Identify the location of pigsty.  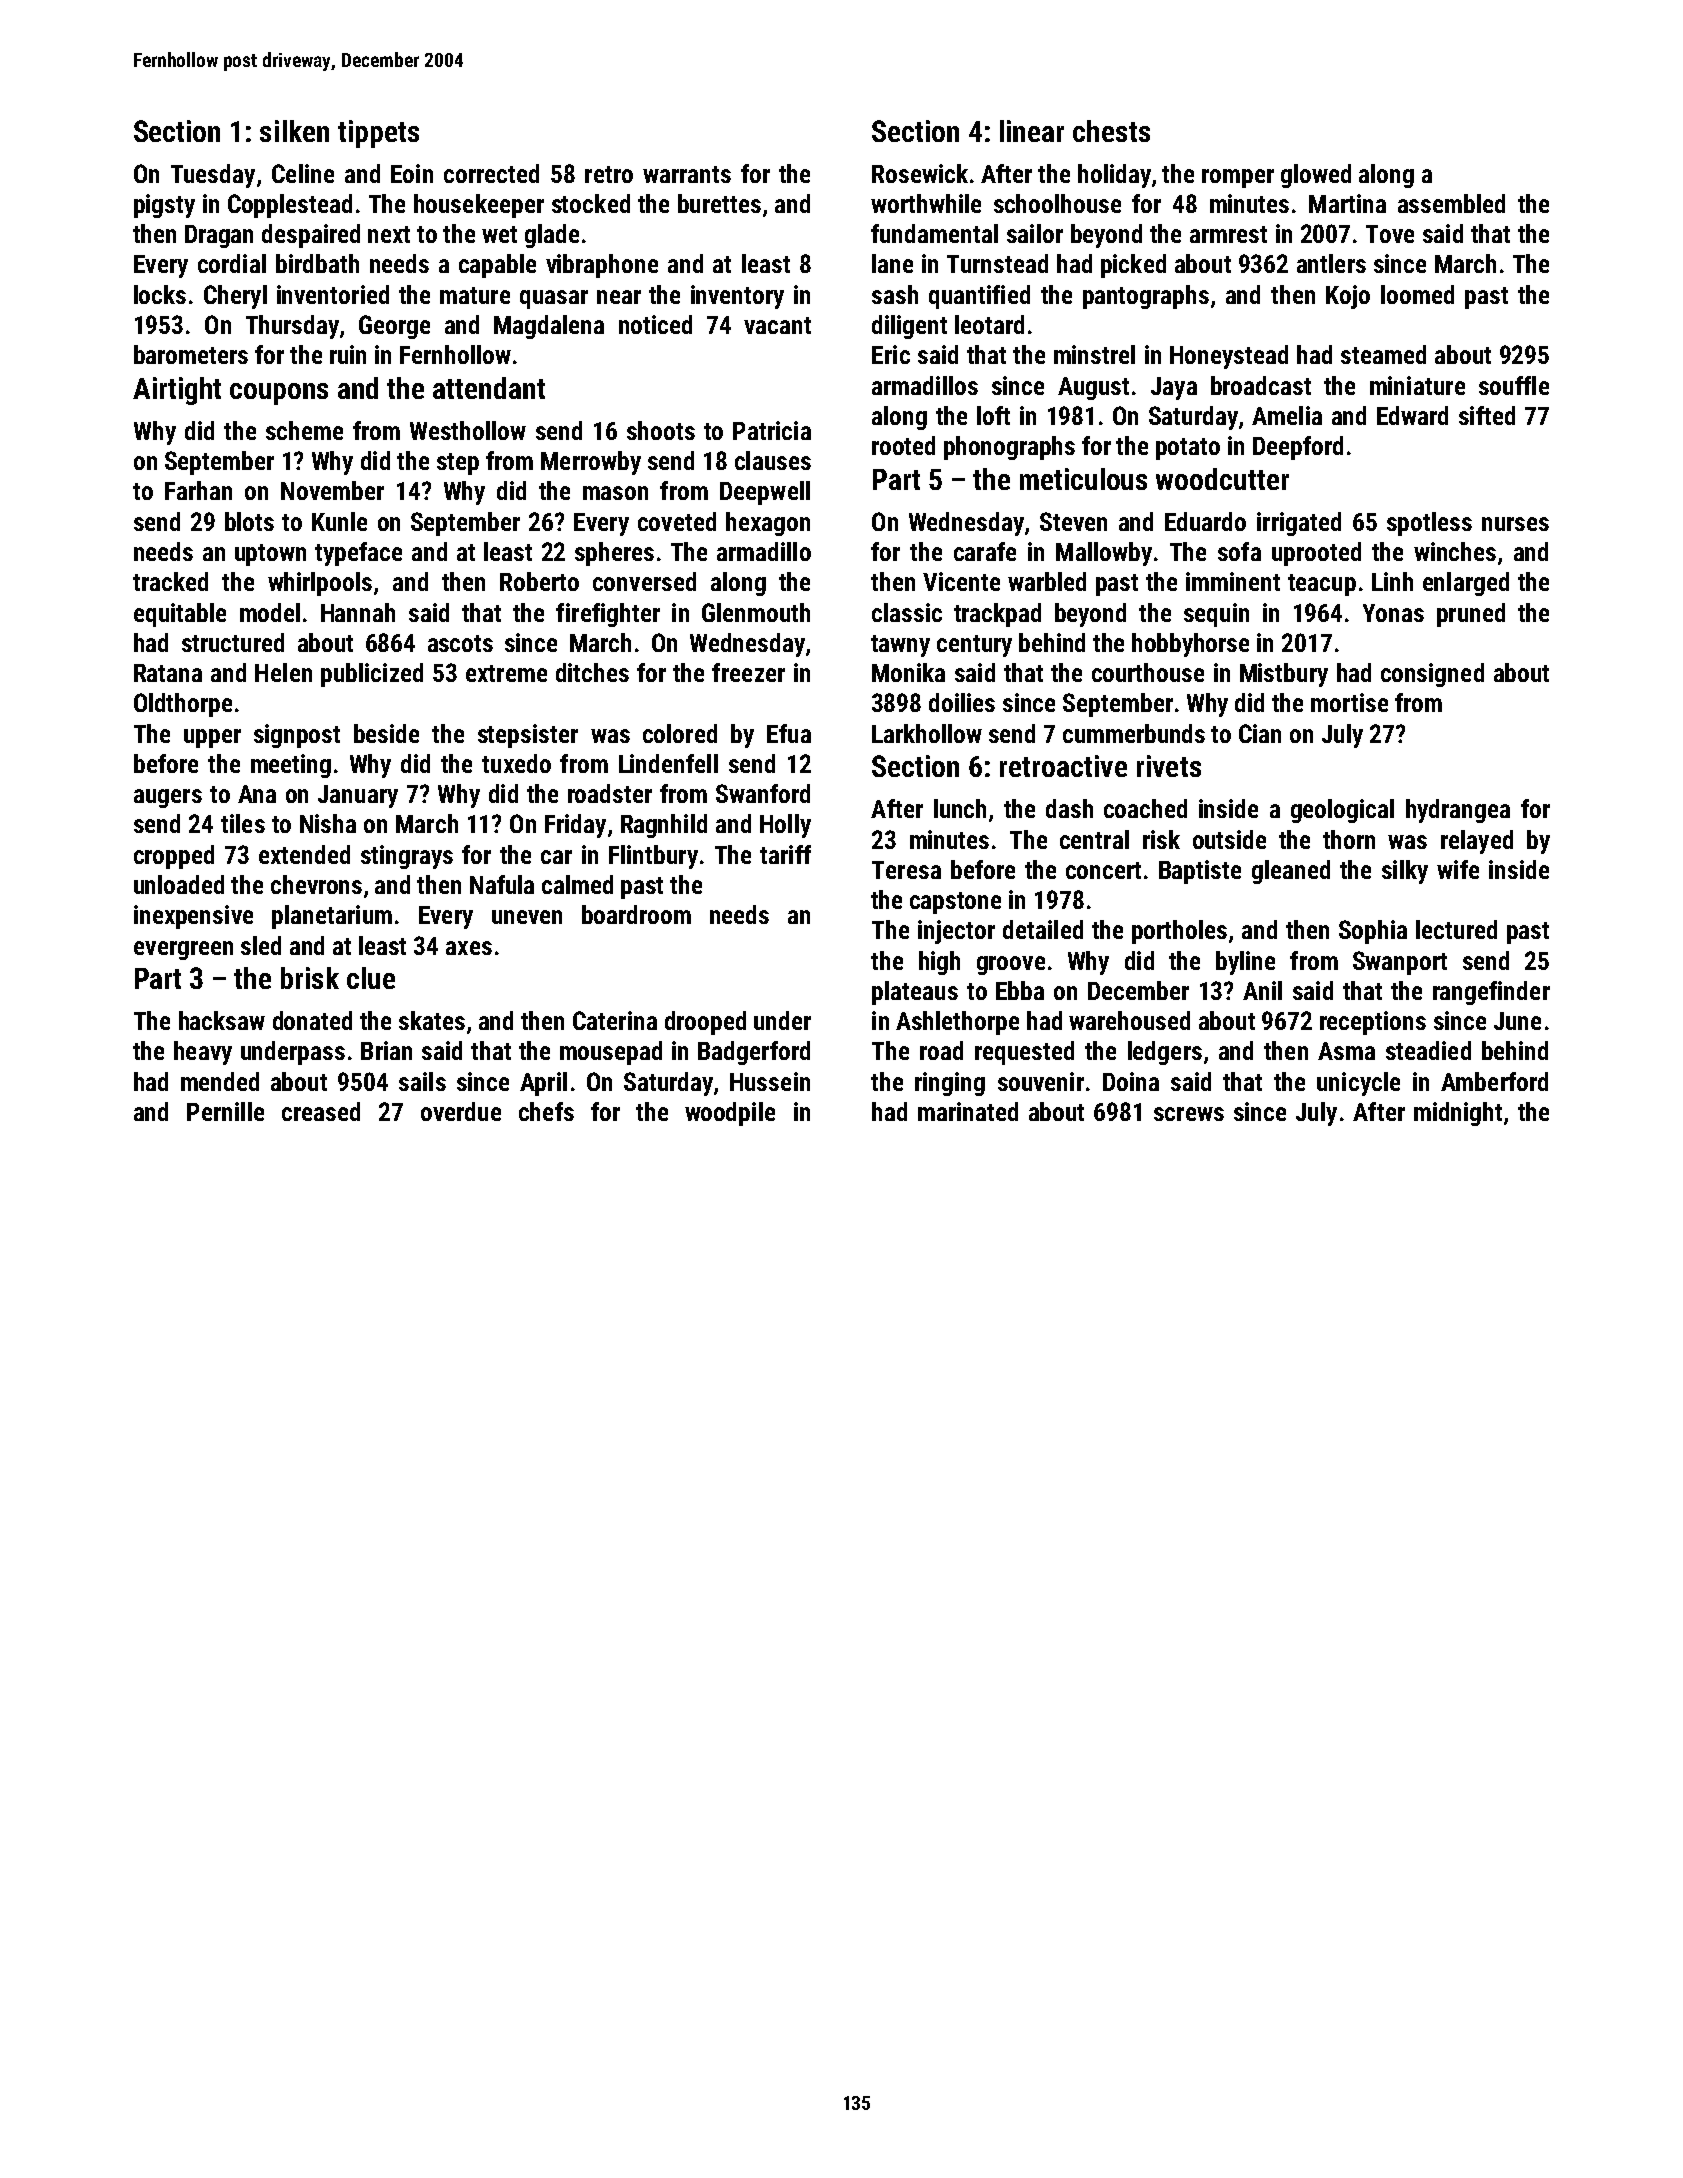
(164, 206).
